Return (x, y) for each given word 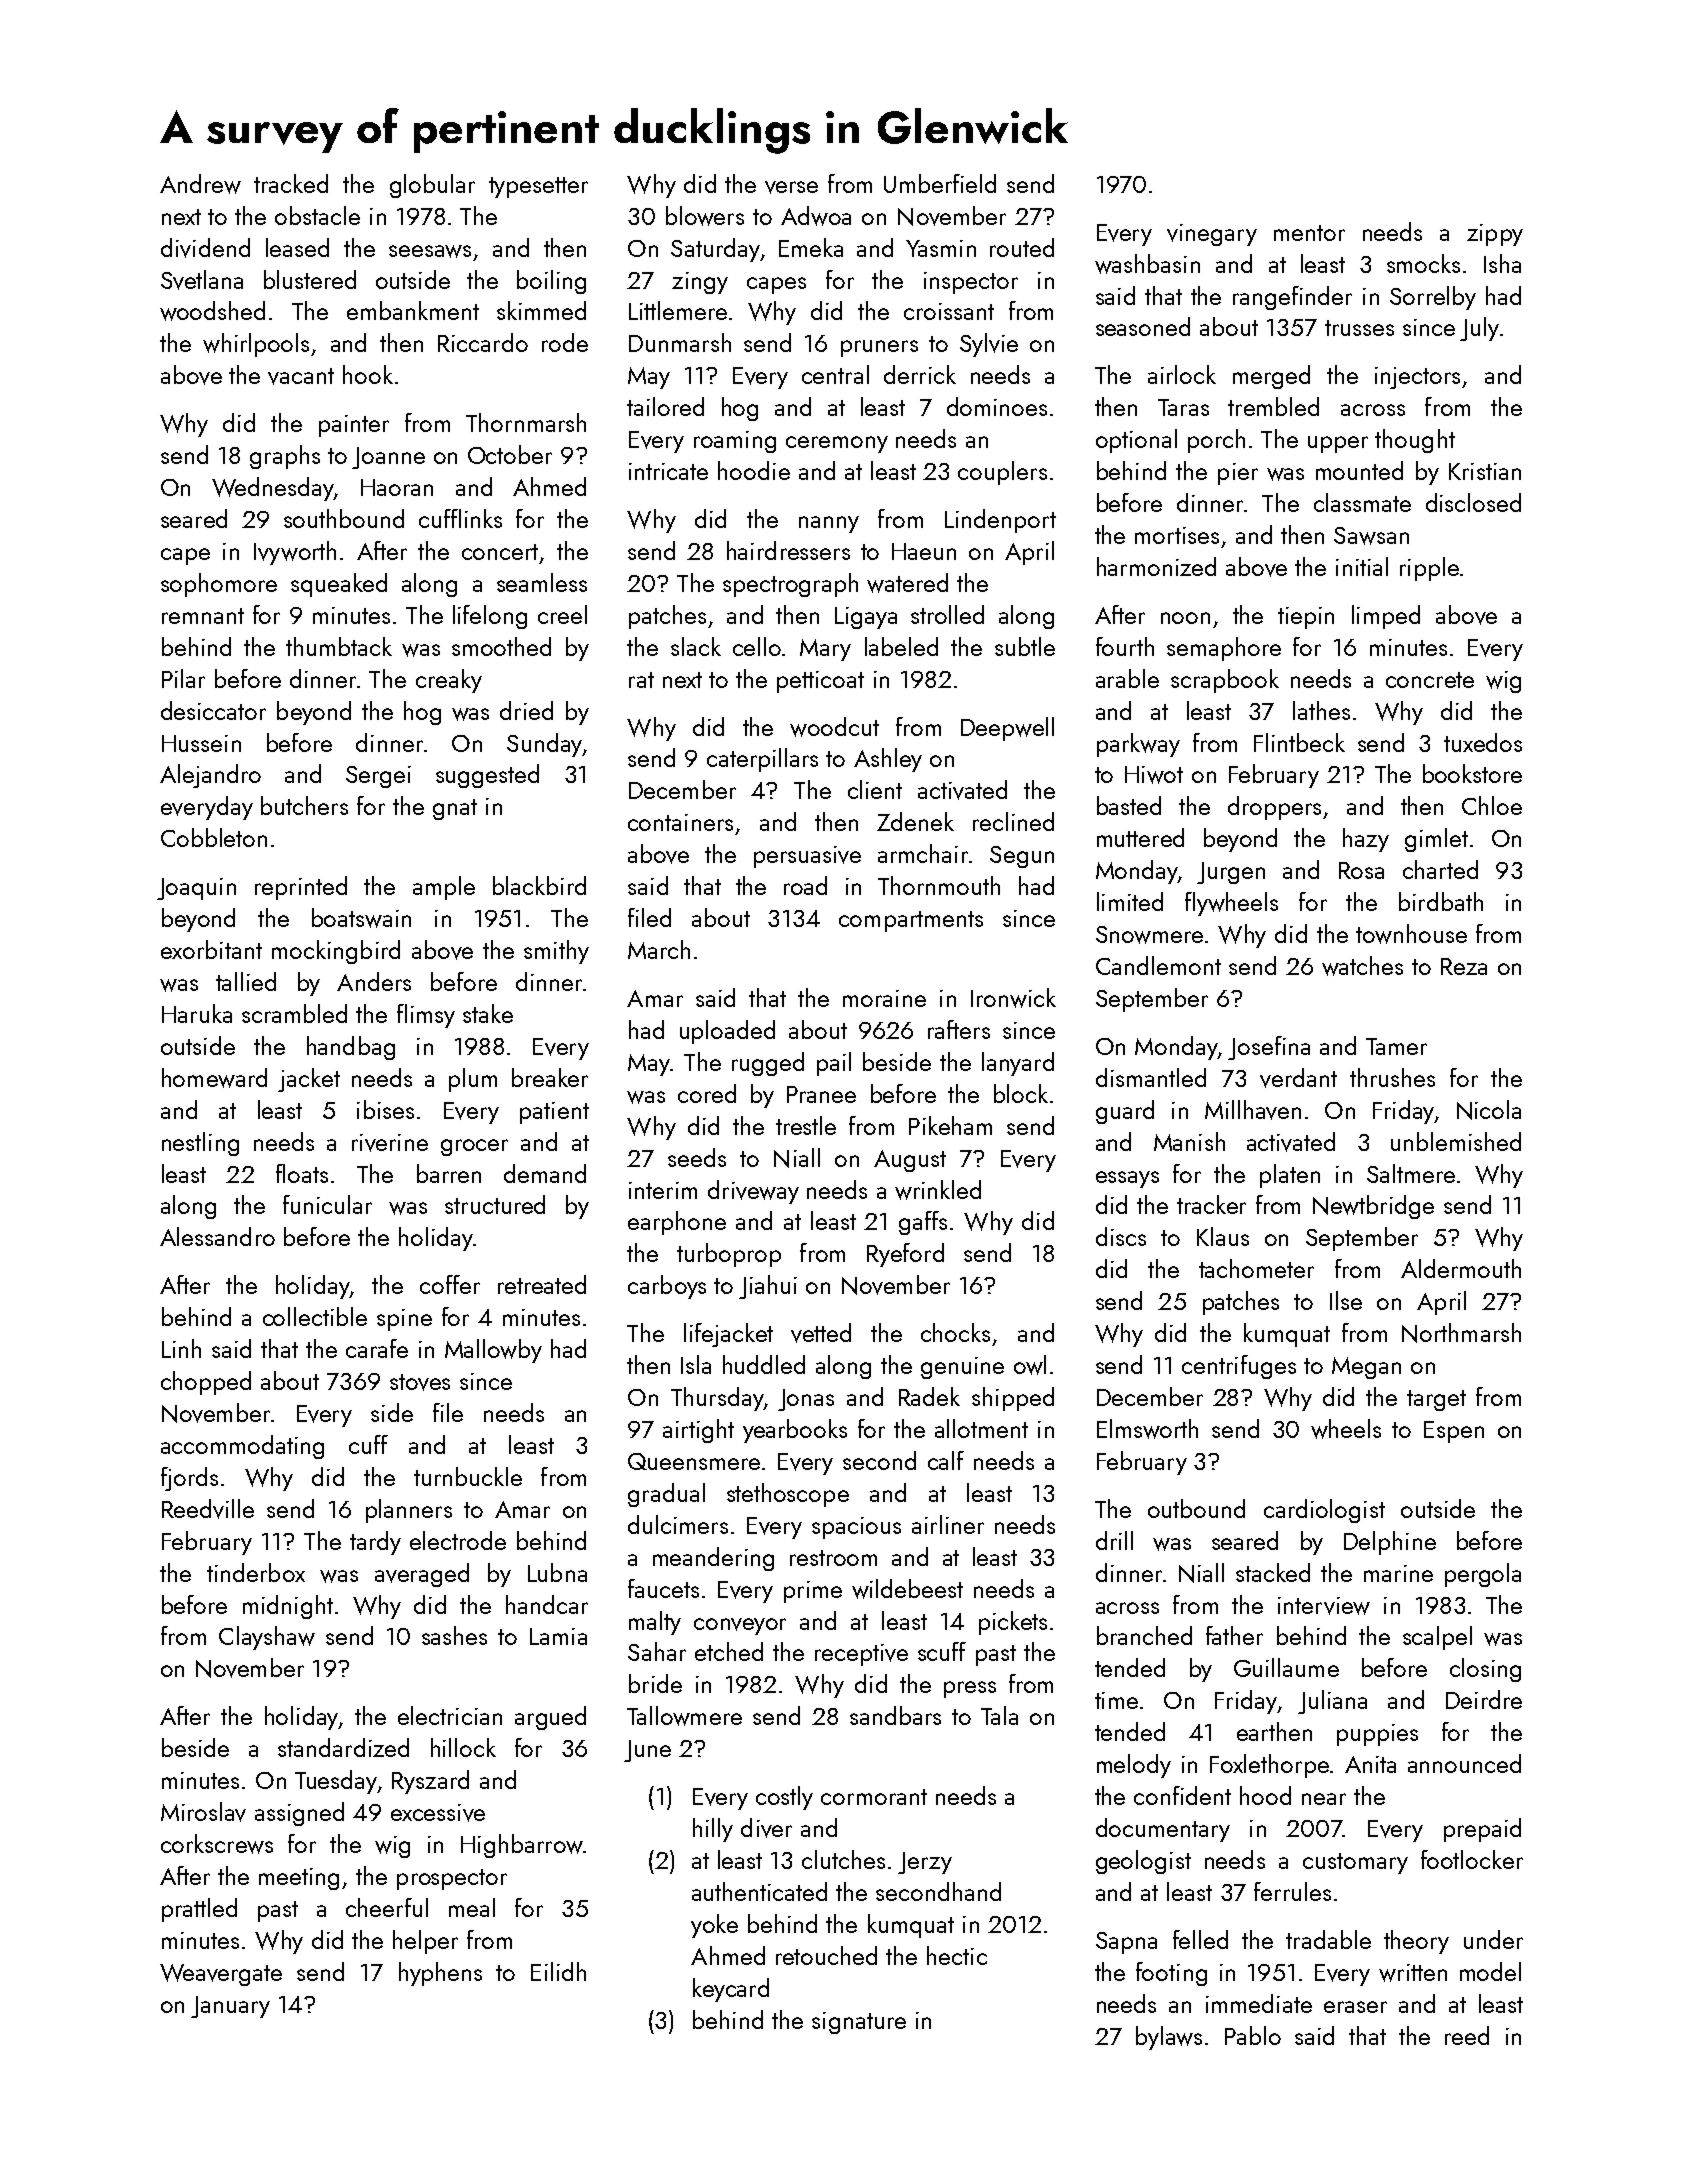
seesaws (430, 251)
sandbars (895, 1715)
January (230, 2007)
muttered (1140, 837)
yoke (714, 1926)
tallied (246, 981)
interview (1324, 1606)
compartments (911, 921)
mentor (1309, 233)
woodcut (834, 727)
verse (791, 187)
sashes (454, 1635)
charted (1440, 869)
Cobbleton (214, 837)
